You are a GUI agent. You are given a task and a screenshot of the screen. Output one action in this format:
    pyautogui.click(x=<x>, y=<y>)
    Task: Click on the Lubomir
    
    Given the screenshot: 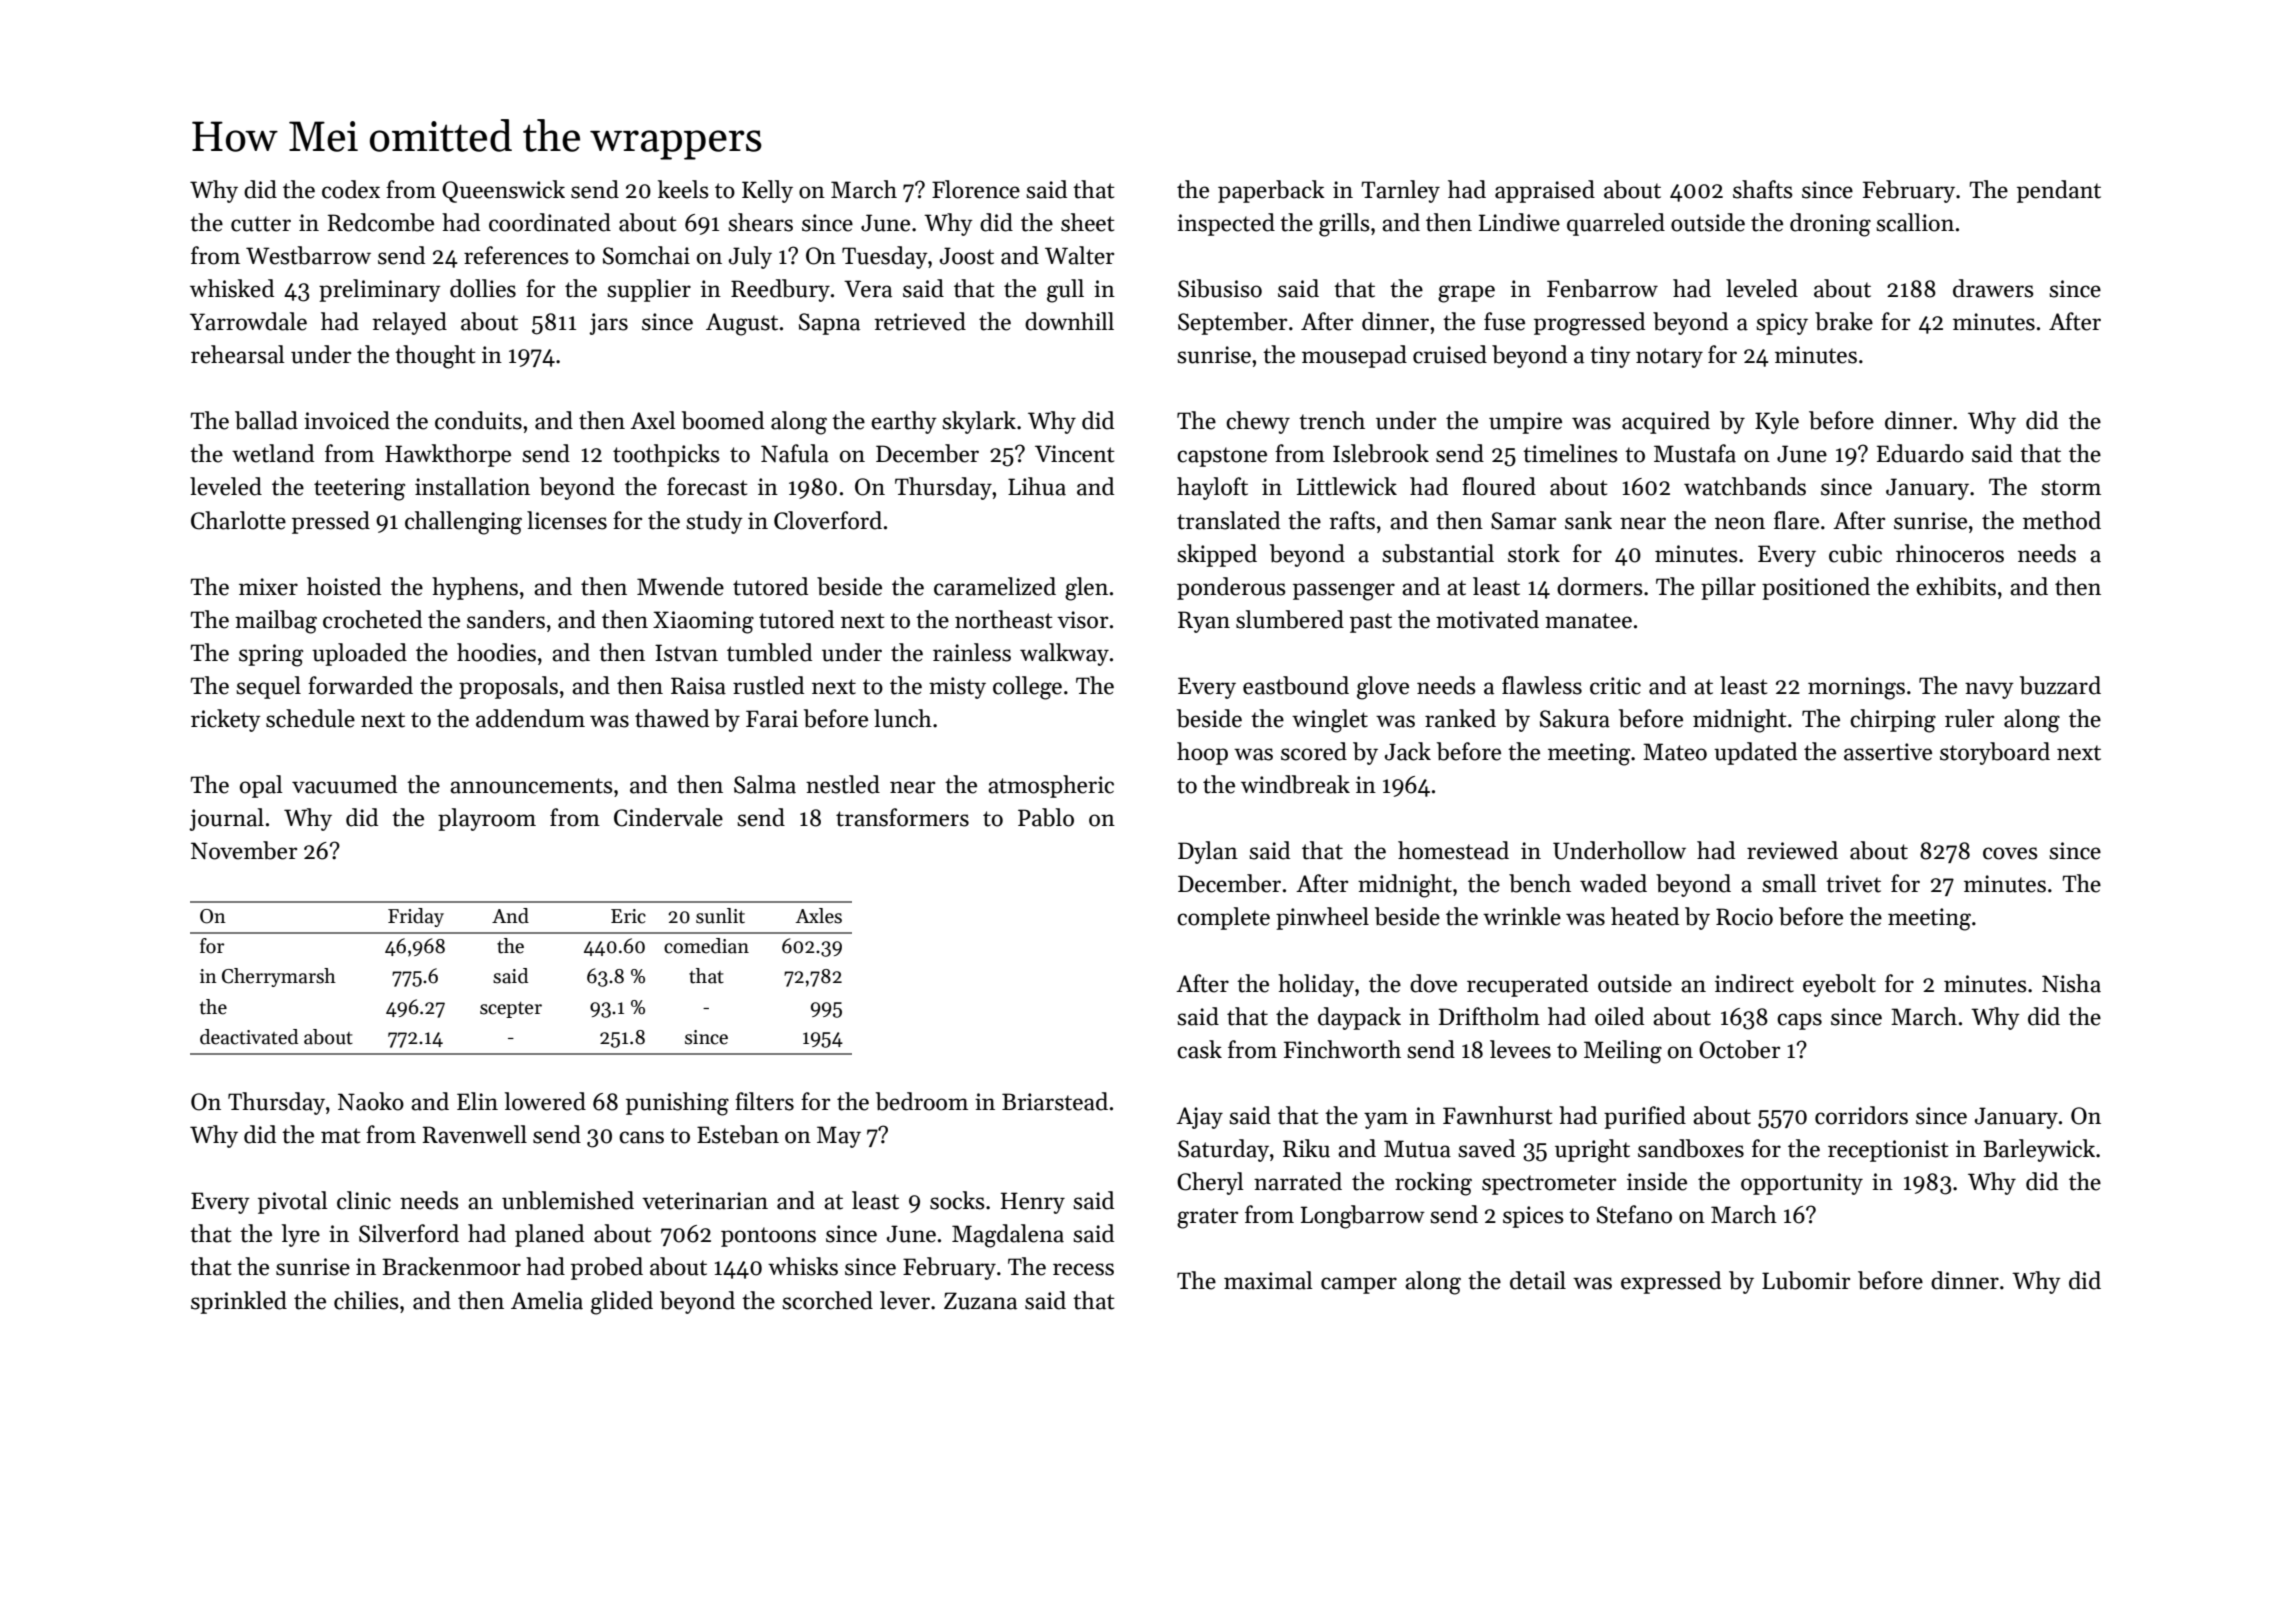 What is the action you would take?
    pyautogui.click(x=1806, y=1280)
